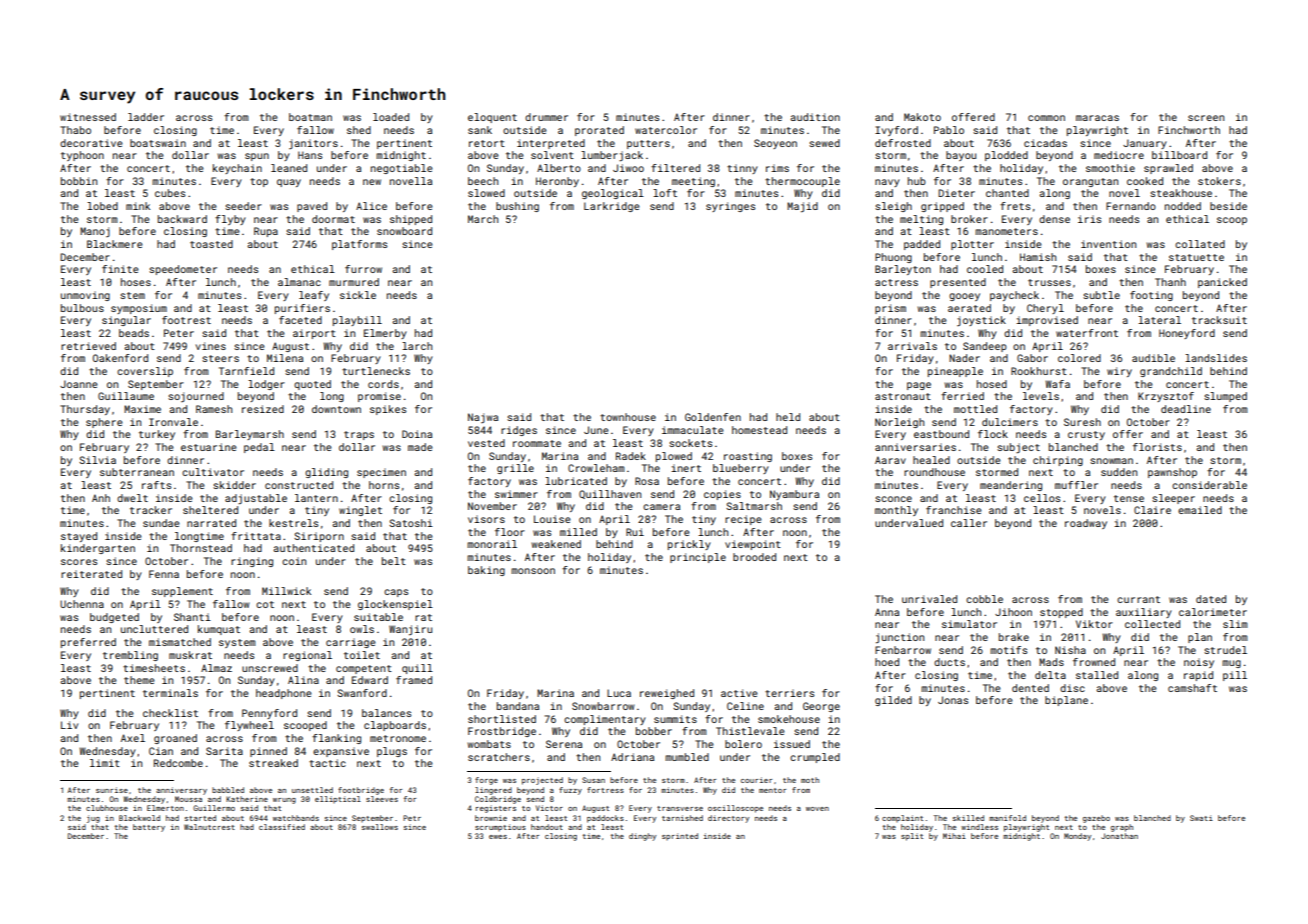  What do you see at coordinates (1008, 650) in the page?
I see `motifs` at bounding box center [1008, 650].
